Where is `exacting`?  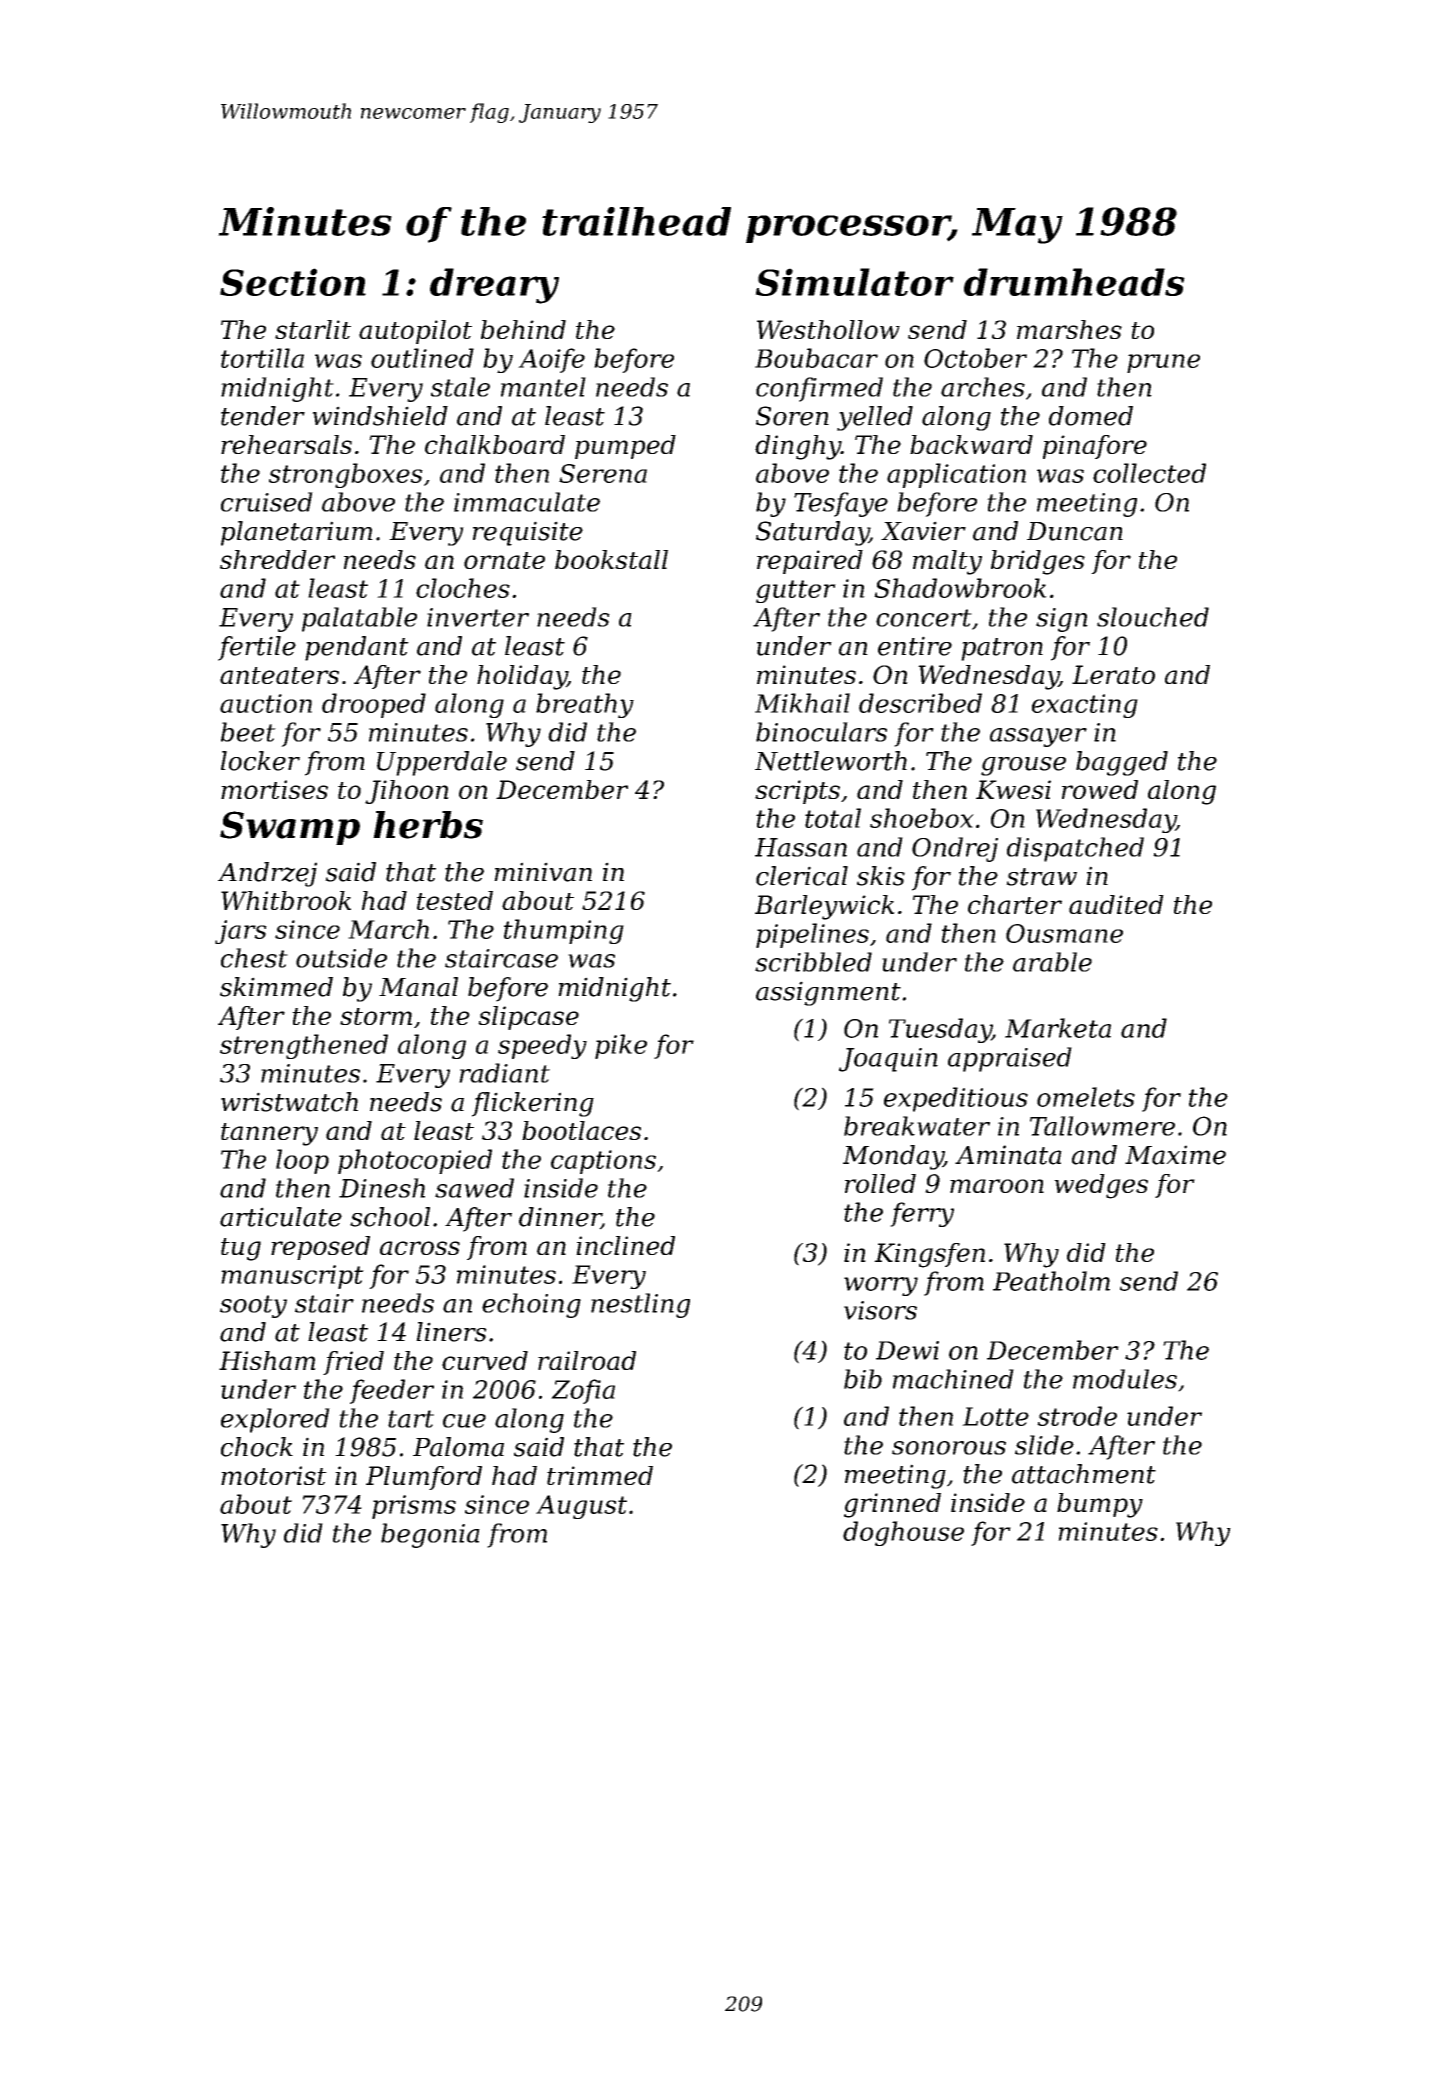 exacting is located at coordinates (1085, 706).
